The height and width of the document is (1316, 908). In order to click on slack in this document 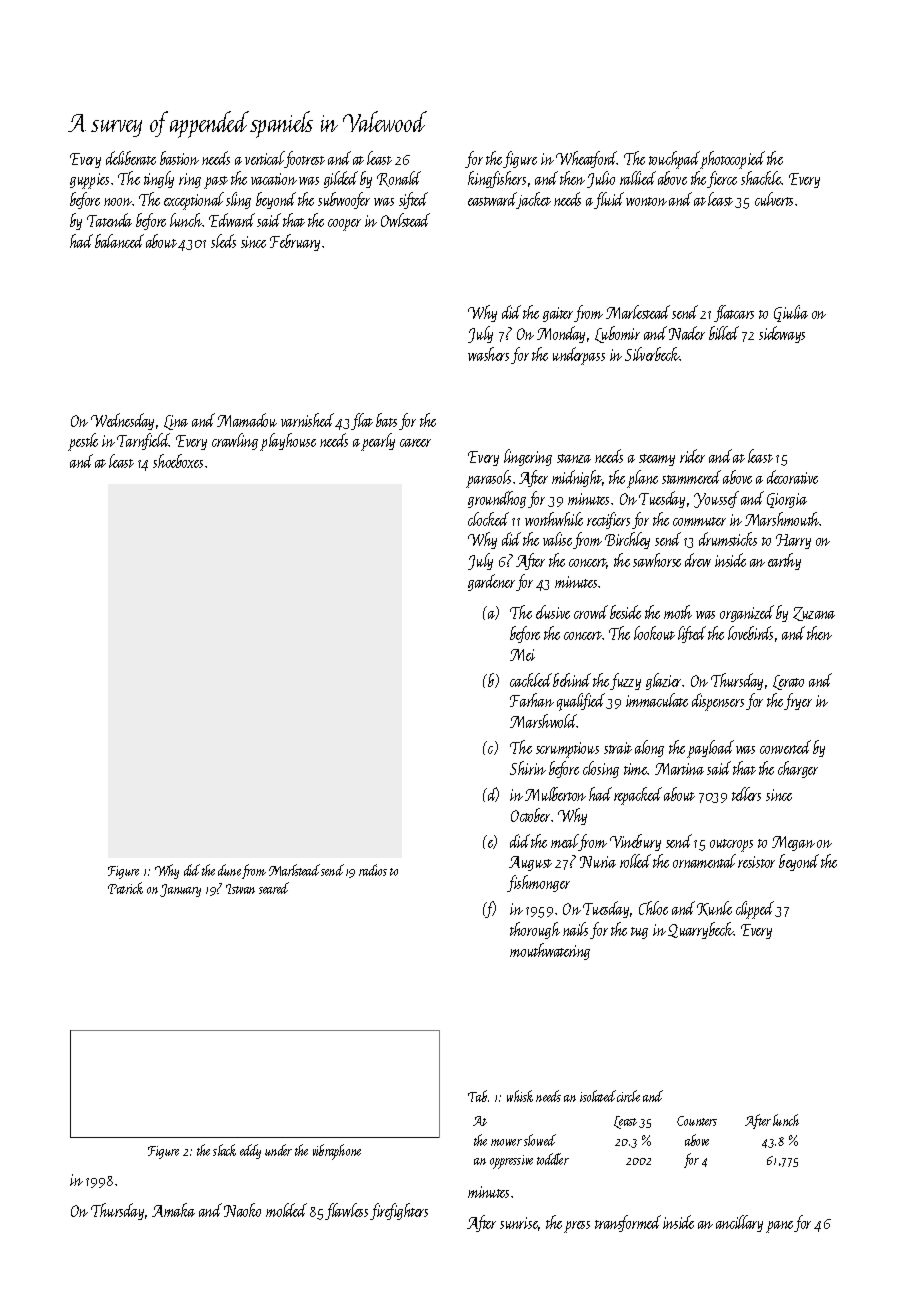, I will do `click(224, 1150)`.
